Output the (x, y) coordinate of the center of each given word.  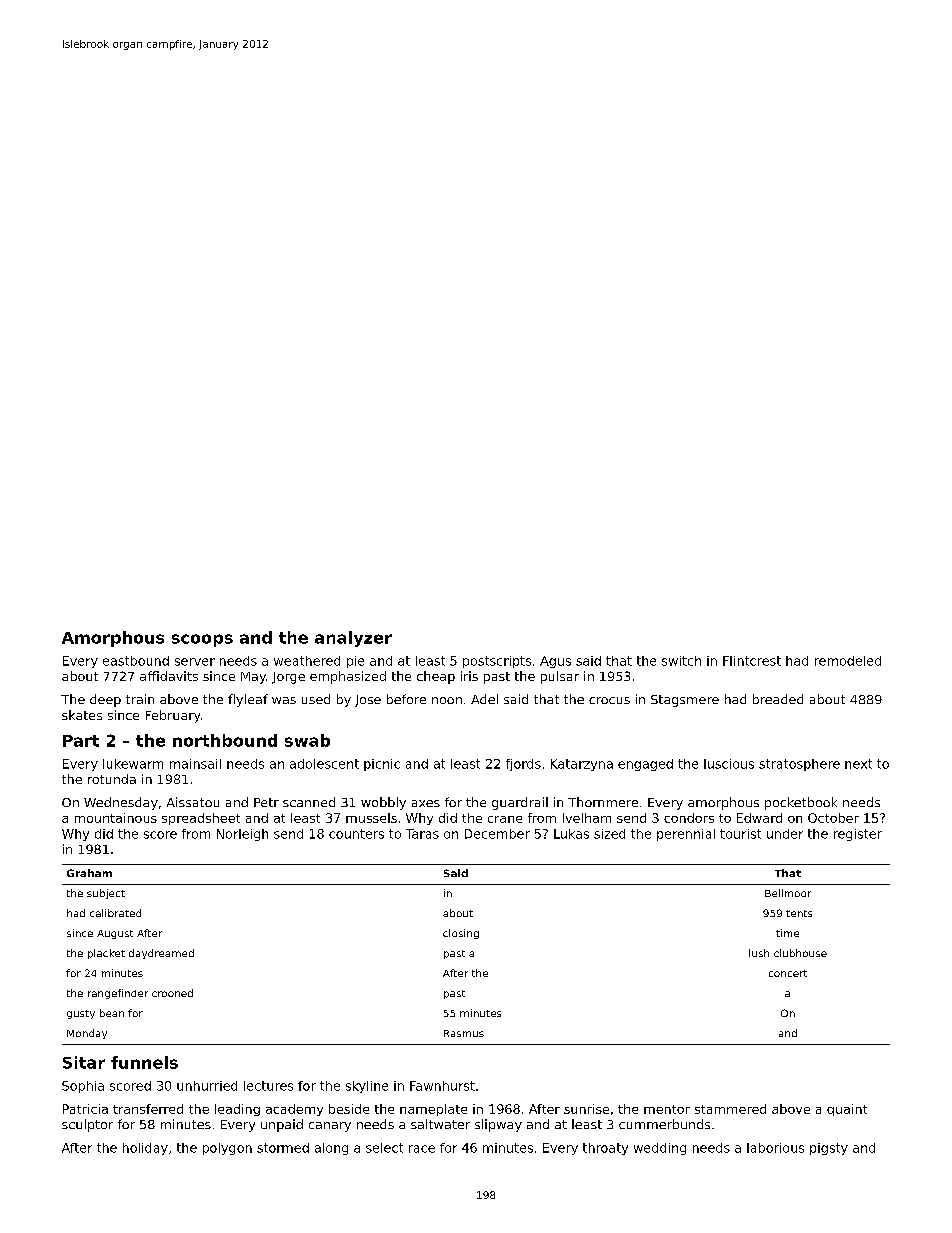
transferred (148, 1109)
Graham (89, 873)
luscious (729, 764)
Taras (422, 834)
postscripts (497, 662)
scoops (202, 640)
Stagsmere (685, 701)
